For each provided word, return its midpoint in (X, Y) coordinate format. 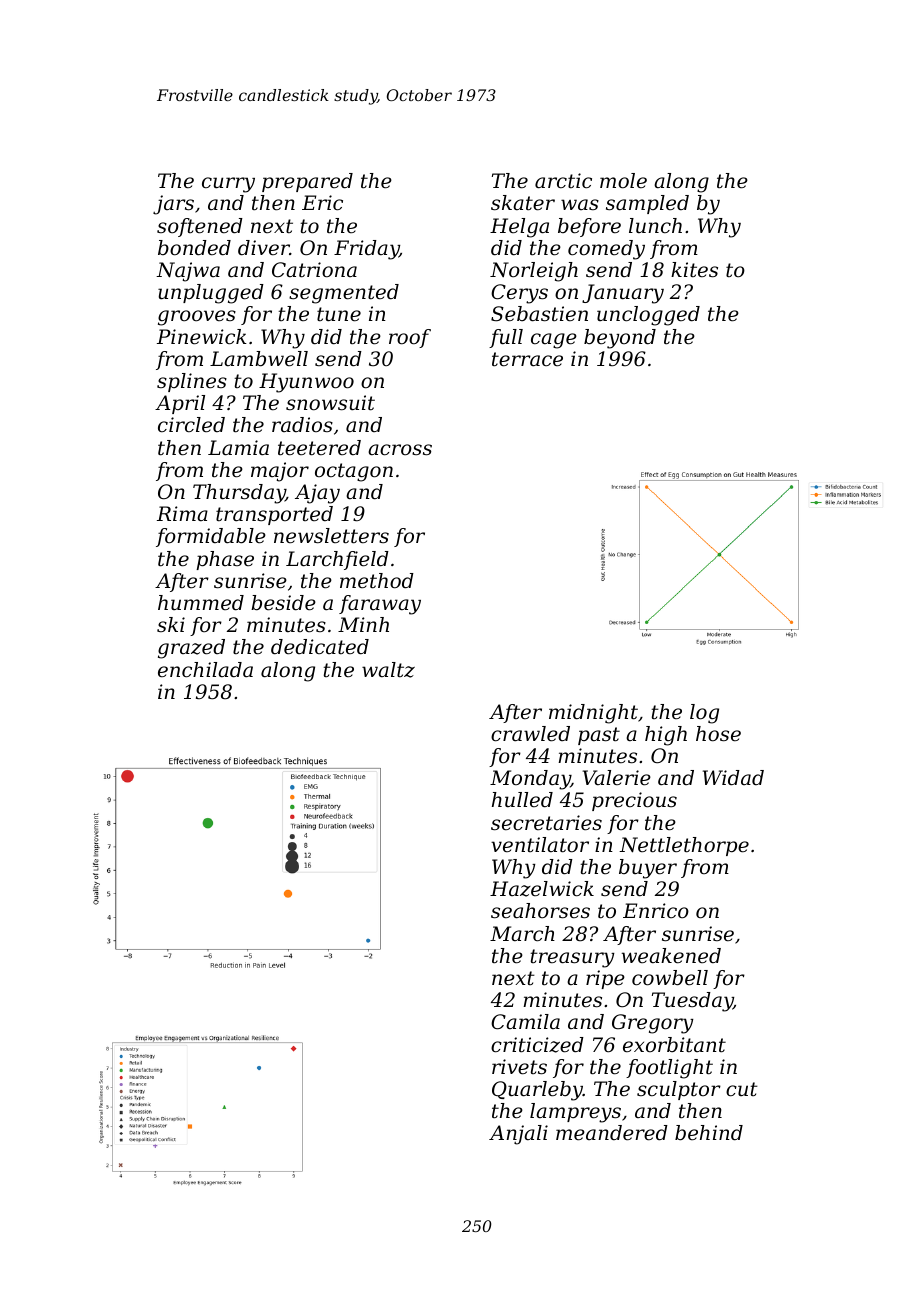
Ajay (317, 494)
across (400, 450)
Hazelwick (542, 889)
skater (523, 203)
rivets (519, 1067)
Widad (733, 778)
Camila (525, 1022)
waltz (388, 670)
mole (623, 181)
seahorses (540, 911)
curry (228, 185)
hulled (522, 800)
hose (718, 734)
